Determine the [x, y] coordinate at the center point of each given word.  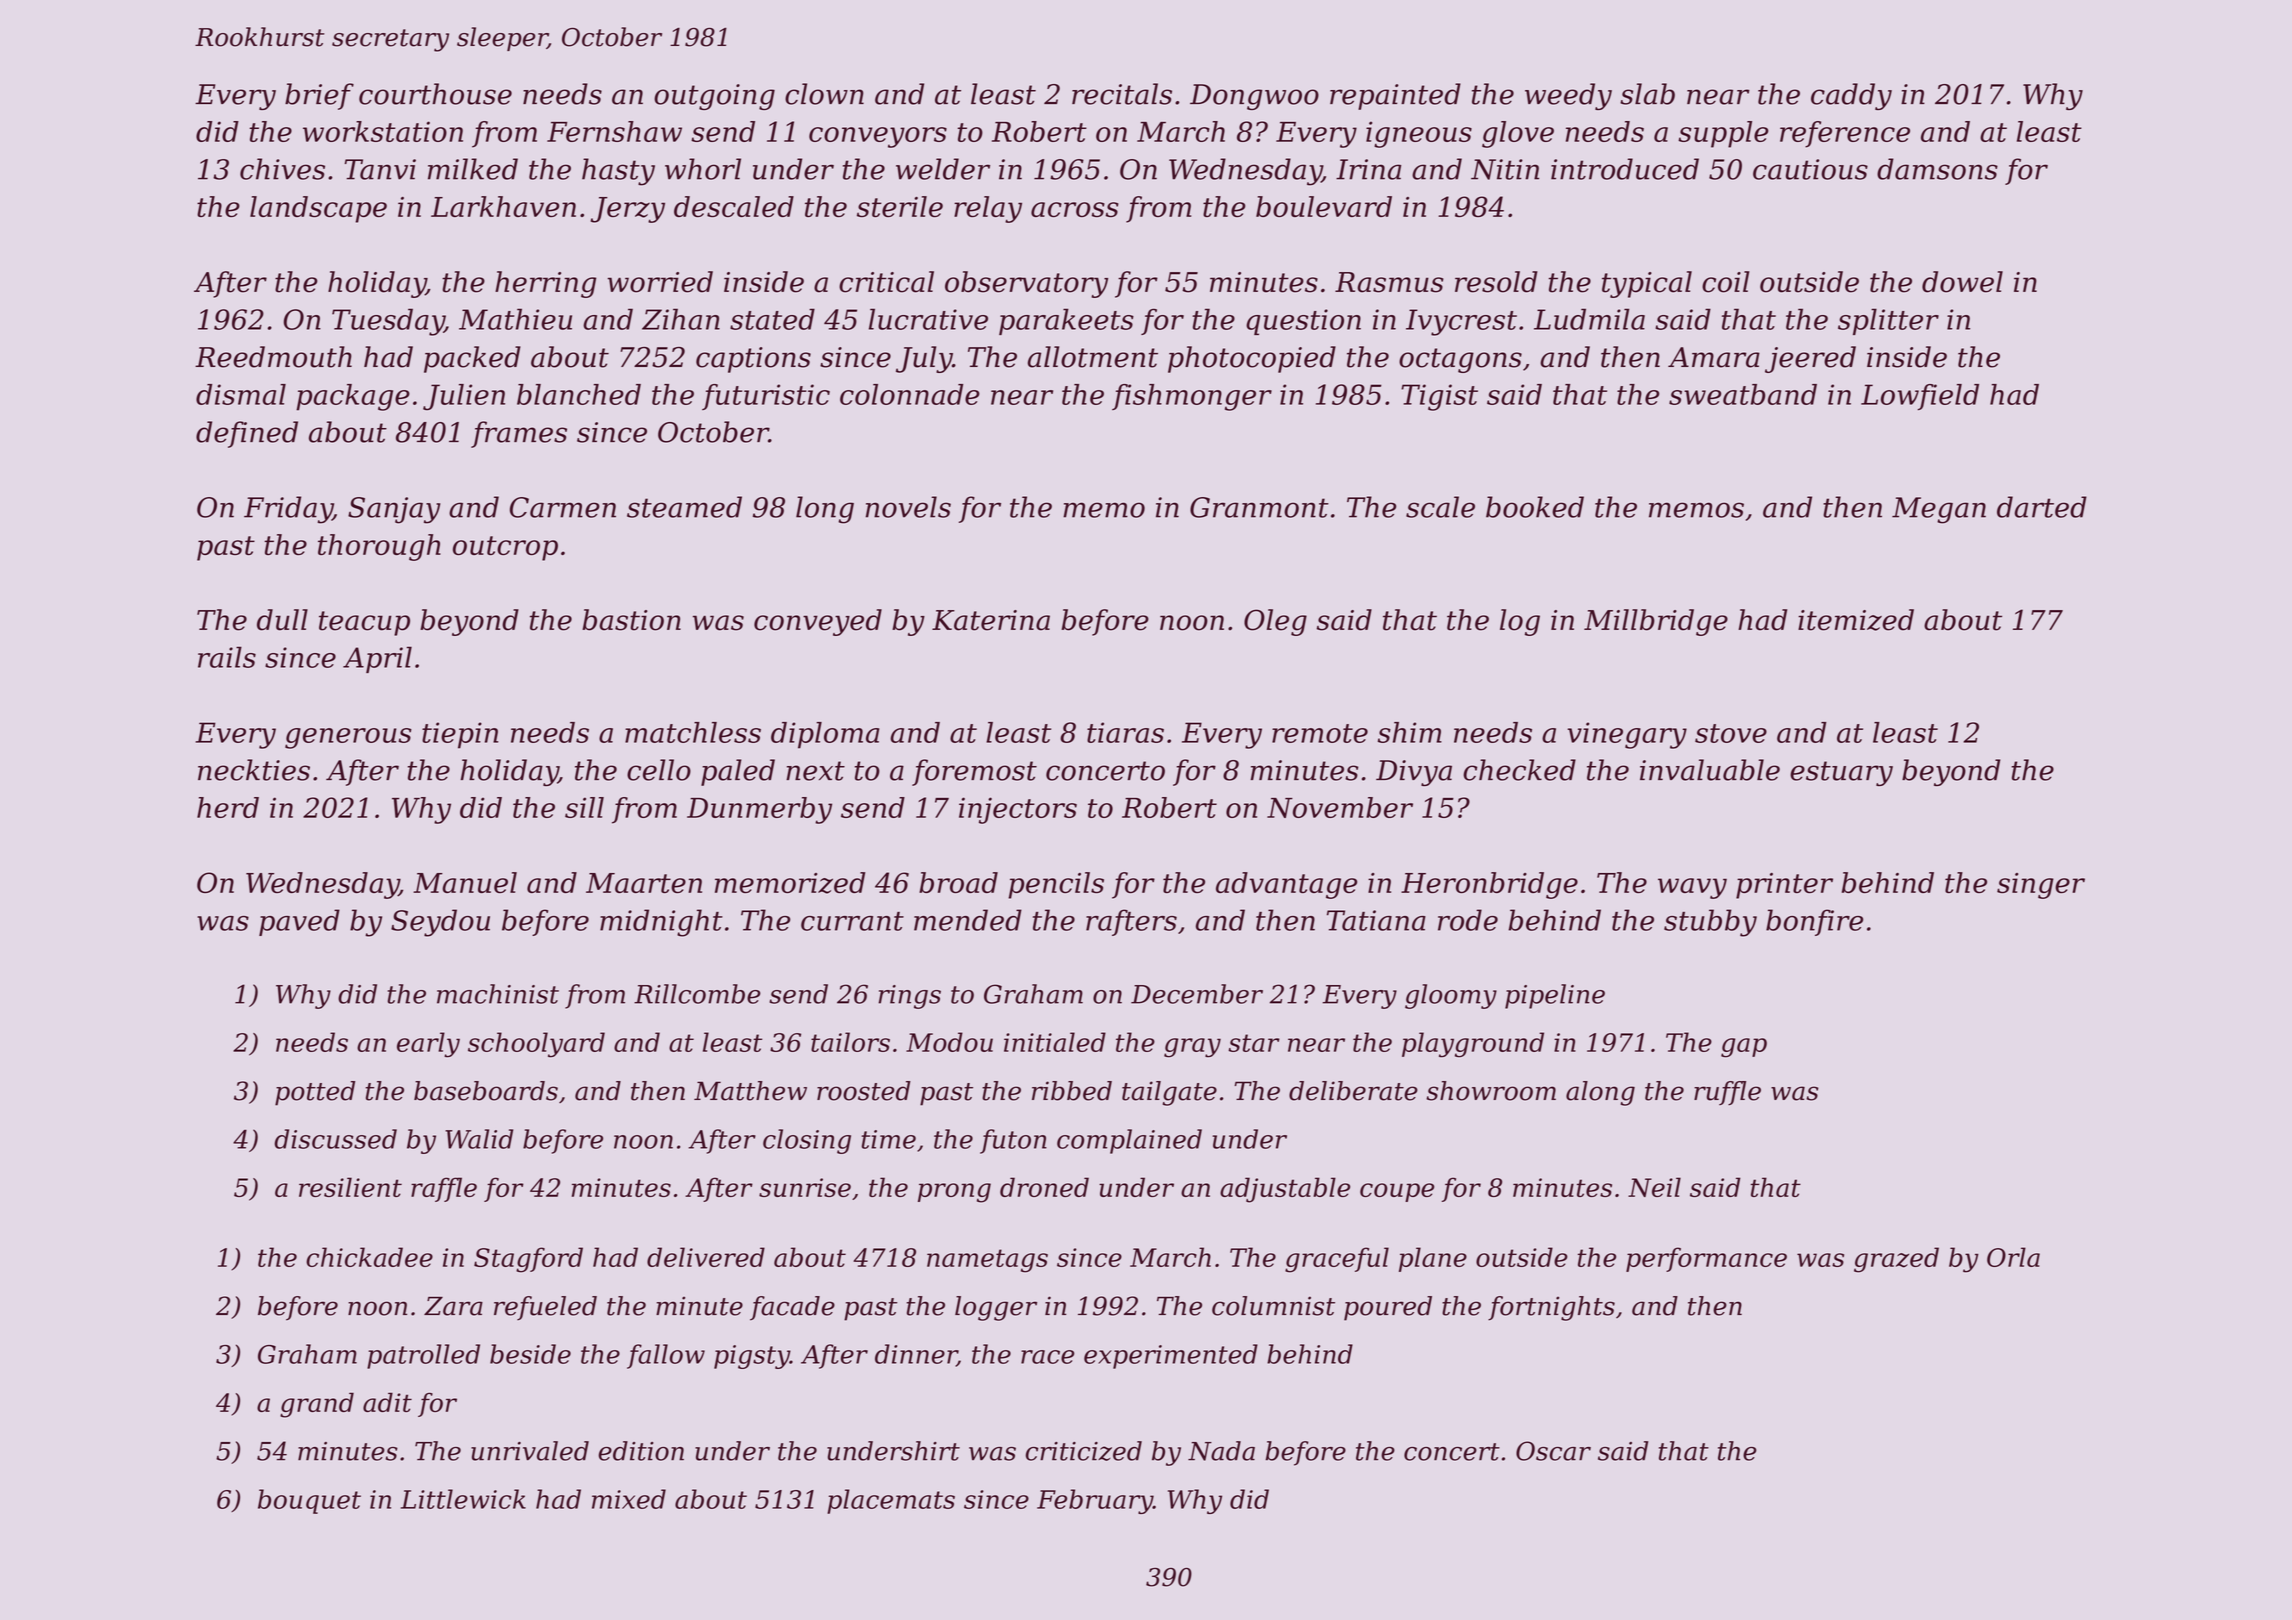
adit [387, 1402]
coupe [1397, 1192]
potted [315, 1093]
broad [958, 882]
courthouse [435, 94]
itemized [1856, 620]
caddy [1851, 96]
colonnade [910, 394]
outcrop [505, 548]
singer [2041, 886]
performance [1706, 1259]
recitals [1122, 94]
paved [299, 922]
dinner [916, 1355]
